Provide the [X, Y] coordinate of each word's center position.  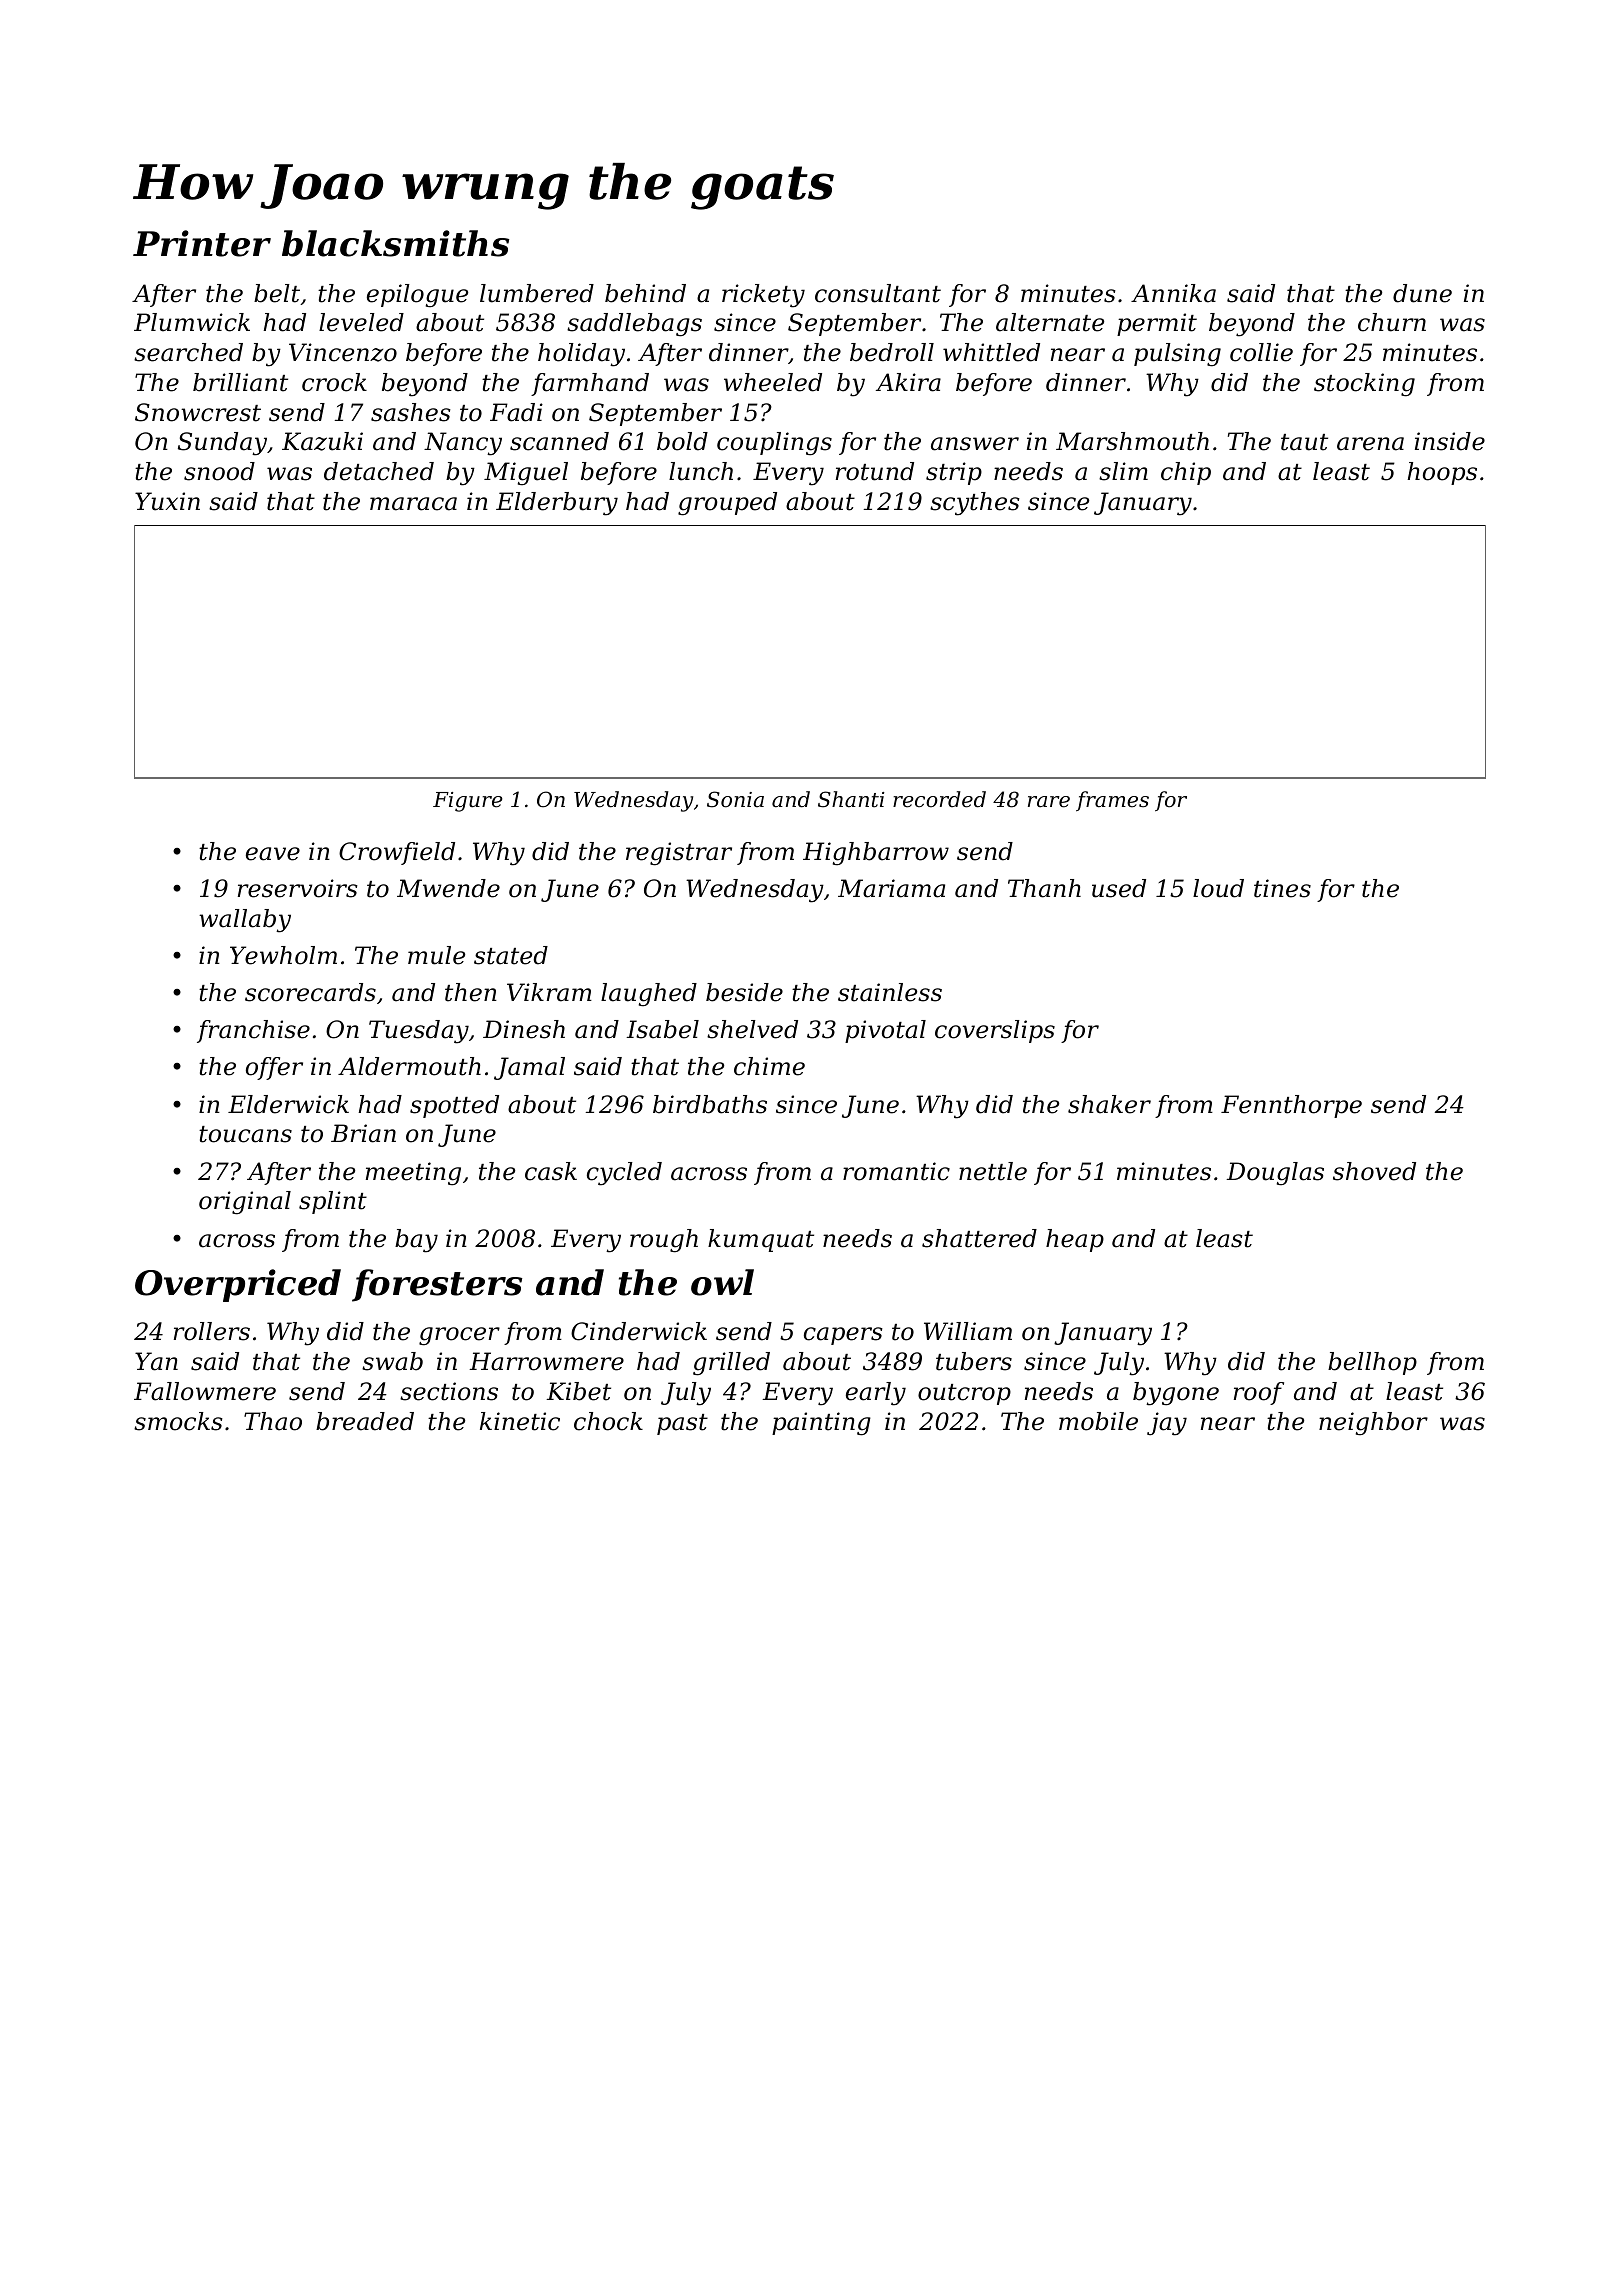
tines [1282, 888]
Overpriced [238, 1285]
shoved [1374, 1171]
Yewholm [283, 955]
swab [392, 1361]
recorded [939, 799]
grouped [727, 504]
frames [1112, 801]
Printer [202, 243]
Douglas [1275, 1173]
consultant [878, 293]
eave [273, 854]
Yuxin [167, 501]
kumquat [761, 1240]
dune [1422, 293]
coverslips [995, 1031]
